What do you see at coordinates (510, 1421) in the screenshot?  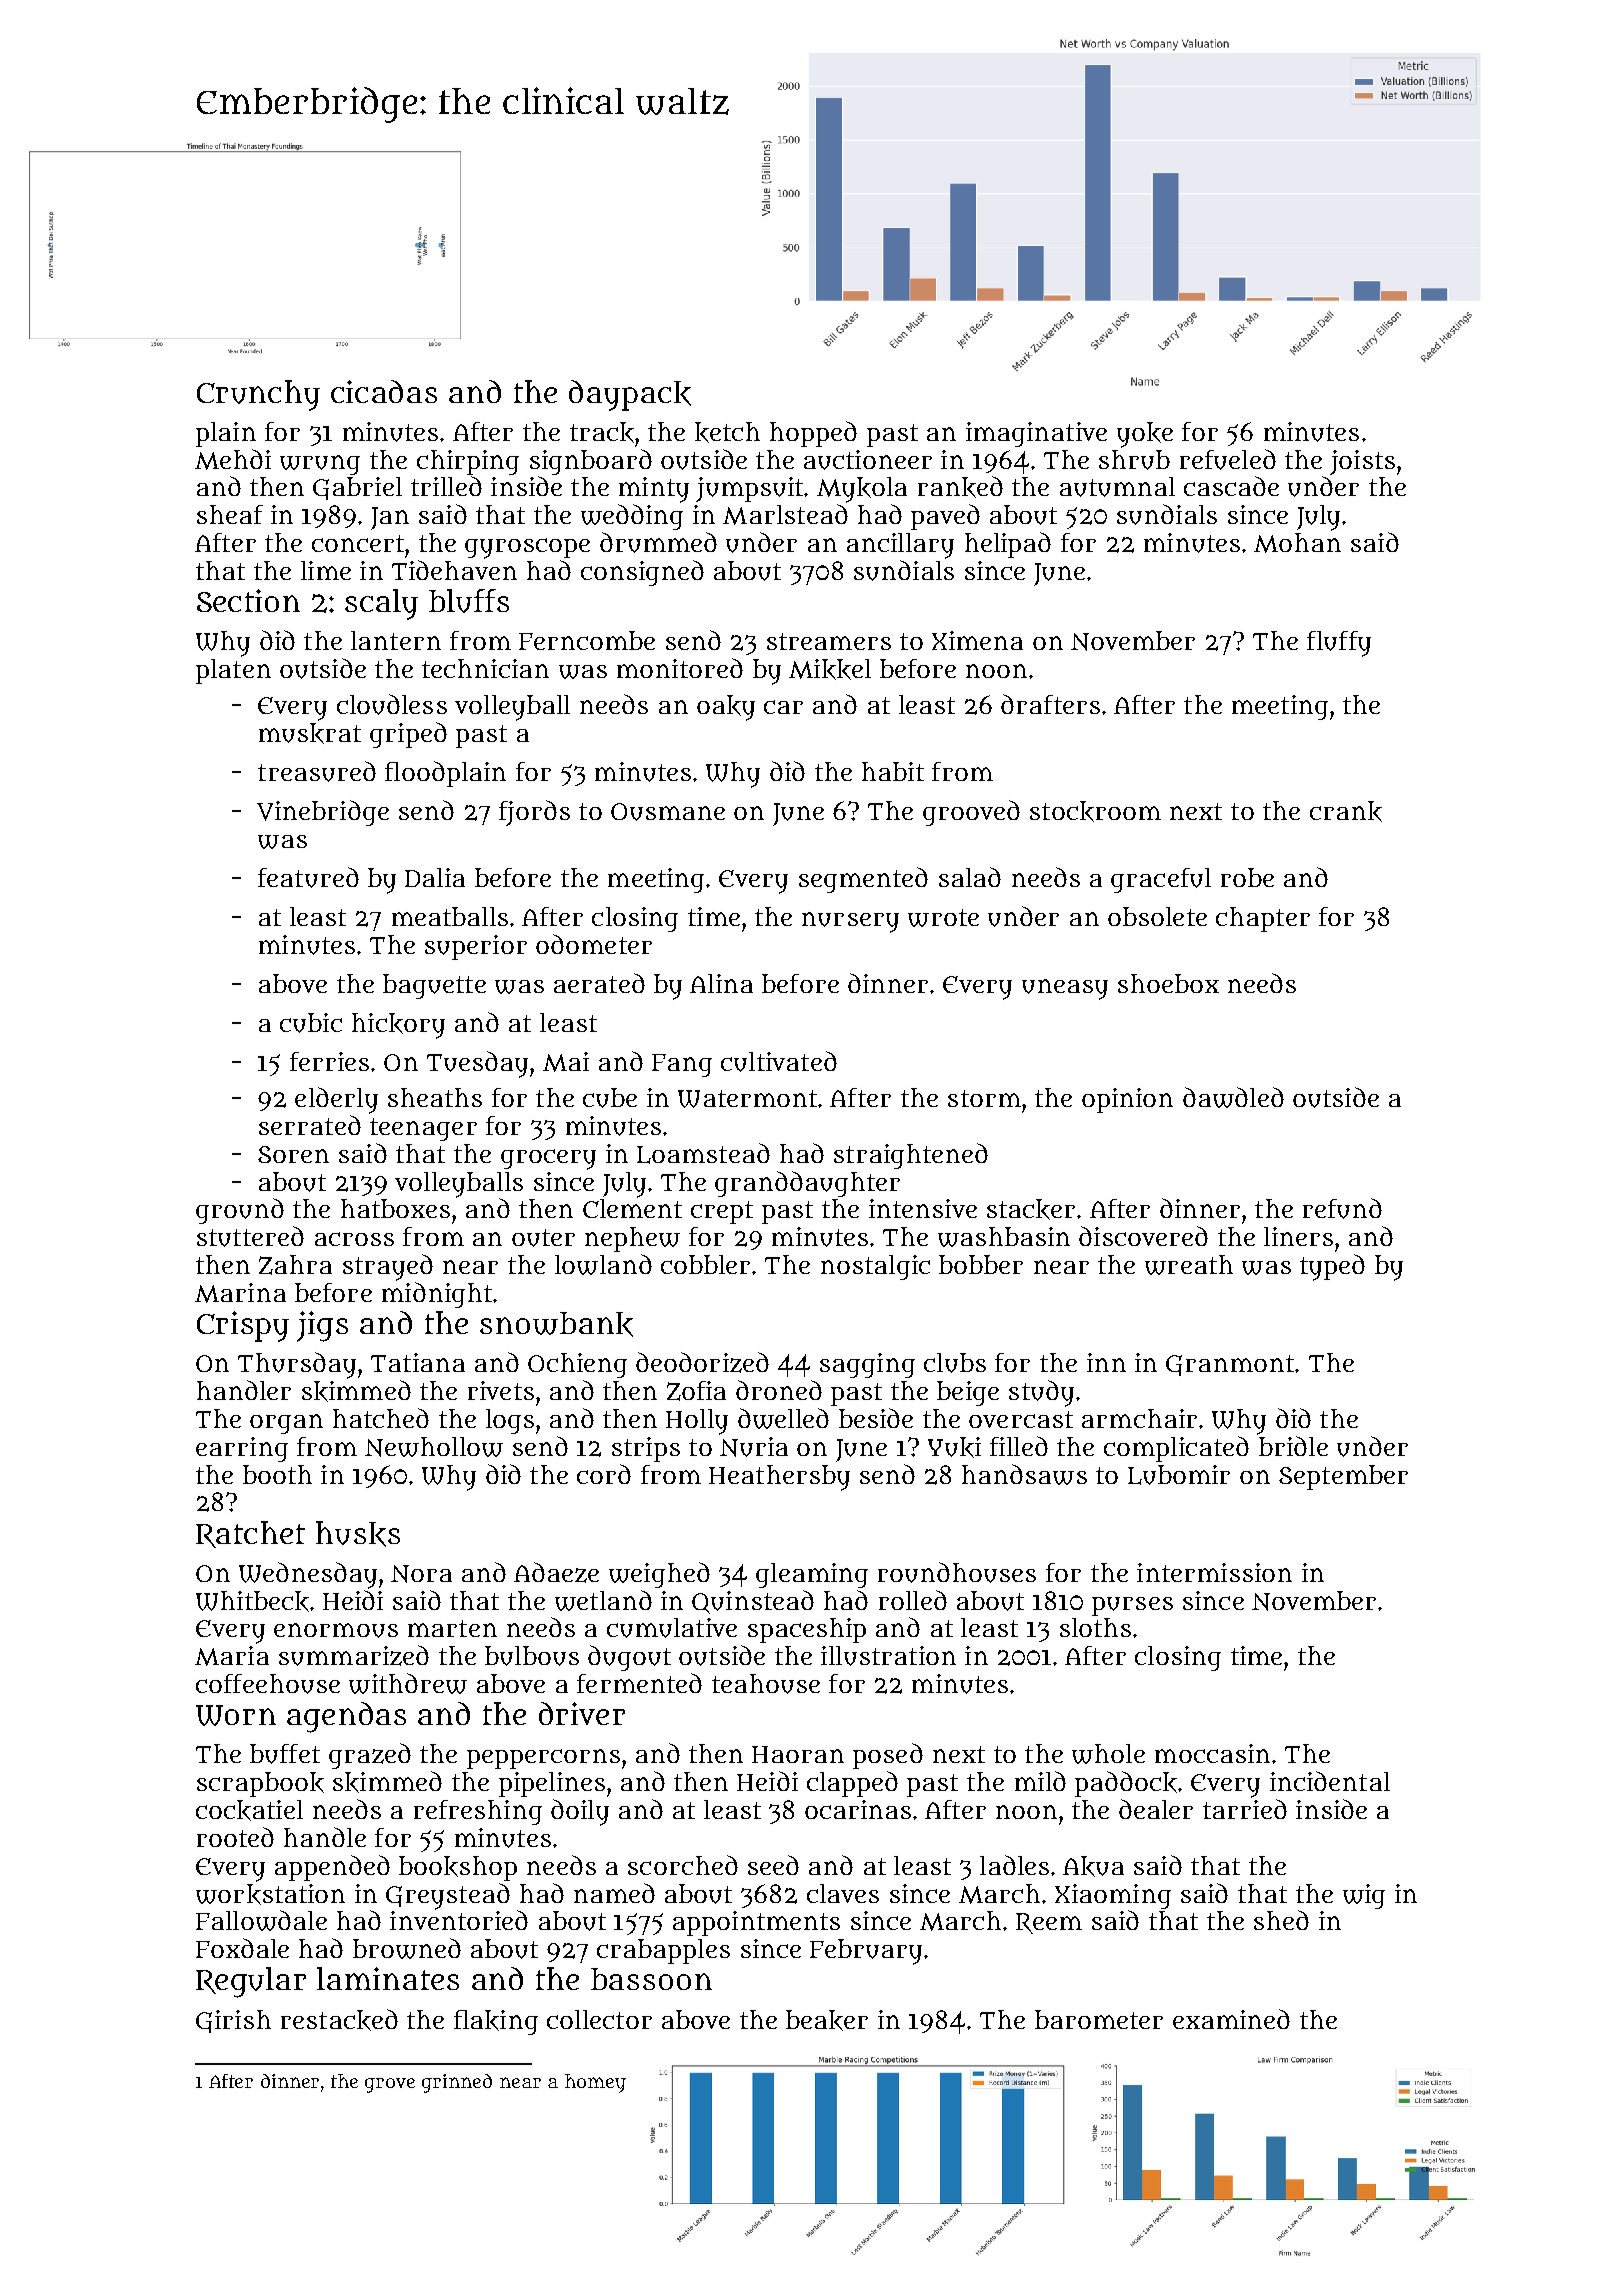 I see `logs` at bounding box center [510, 1421].
